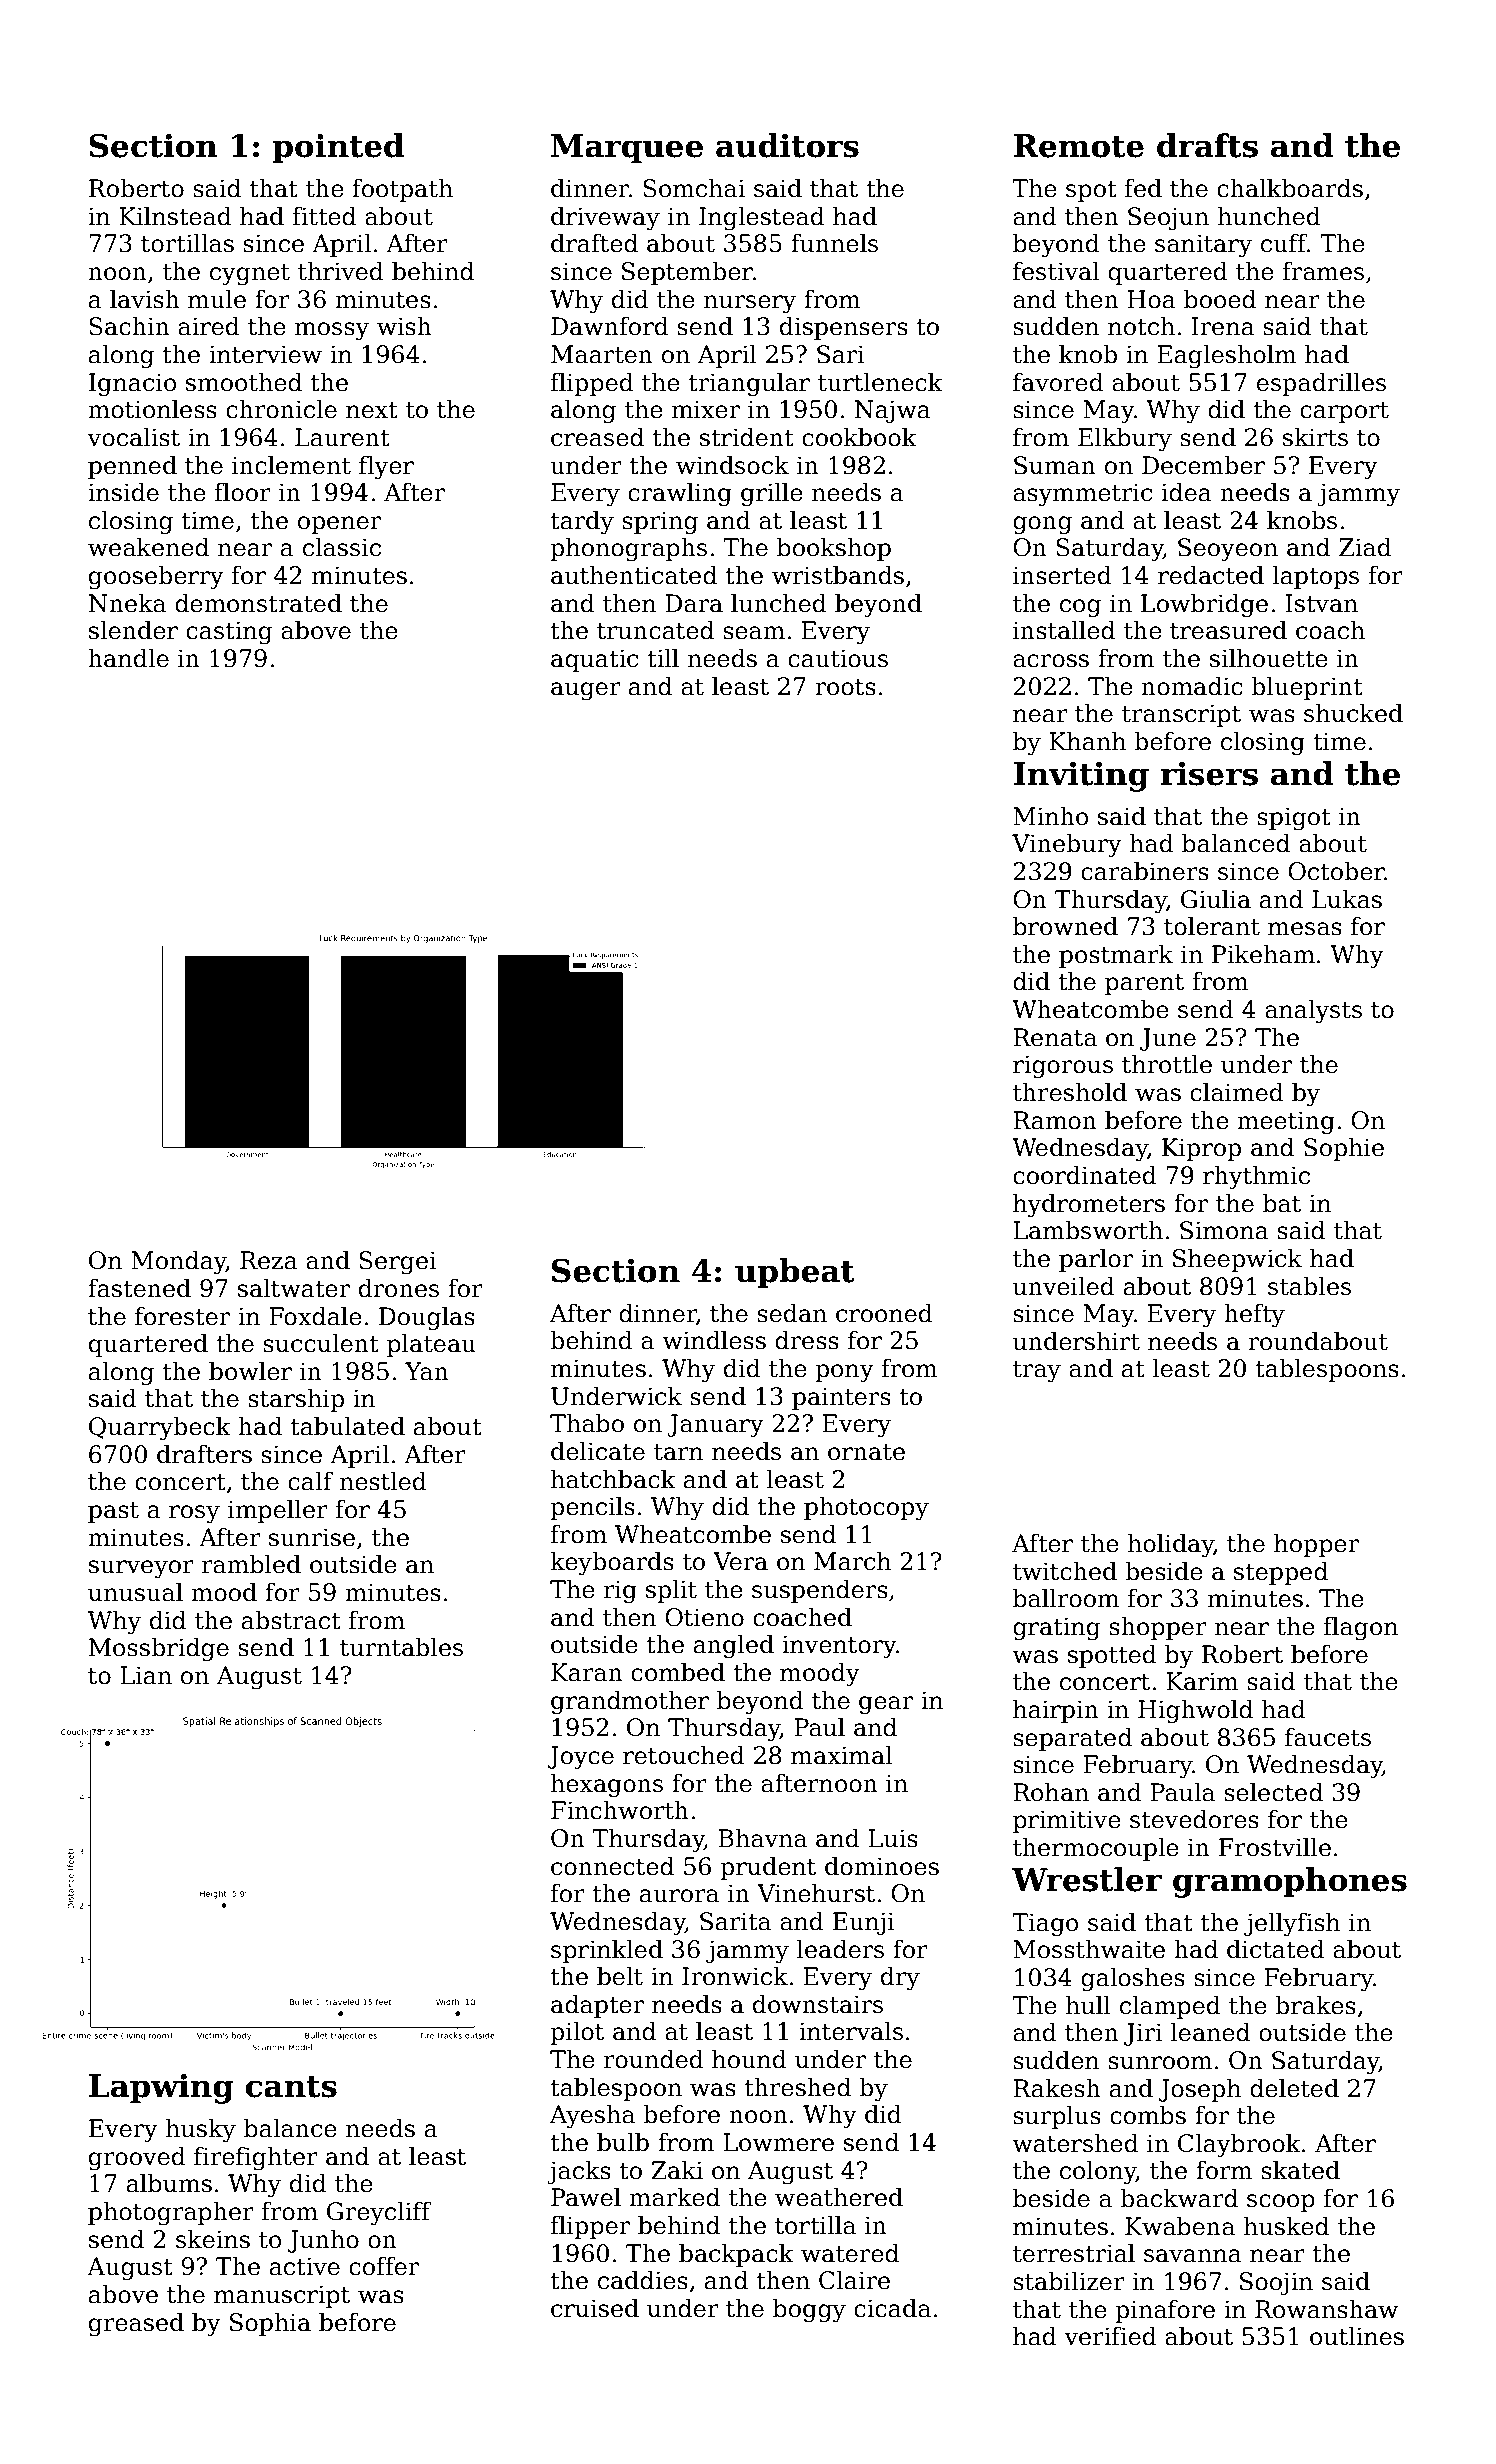 The image size is (1496, 2464). Describe the element at coordinates (1357, 2336) in the screenshot. I see `outlines` at that location.
